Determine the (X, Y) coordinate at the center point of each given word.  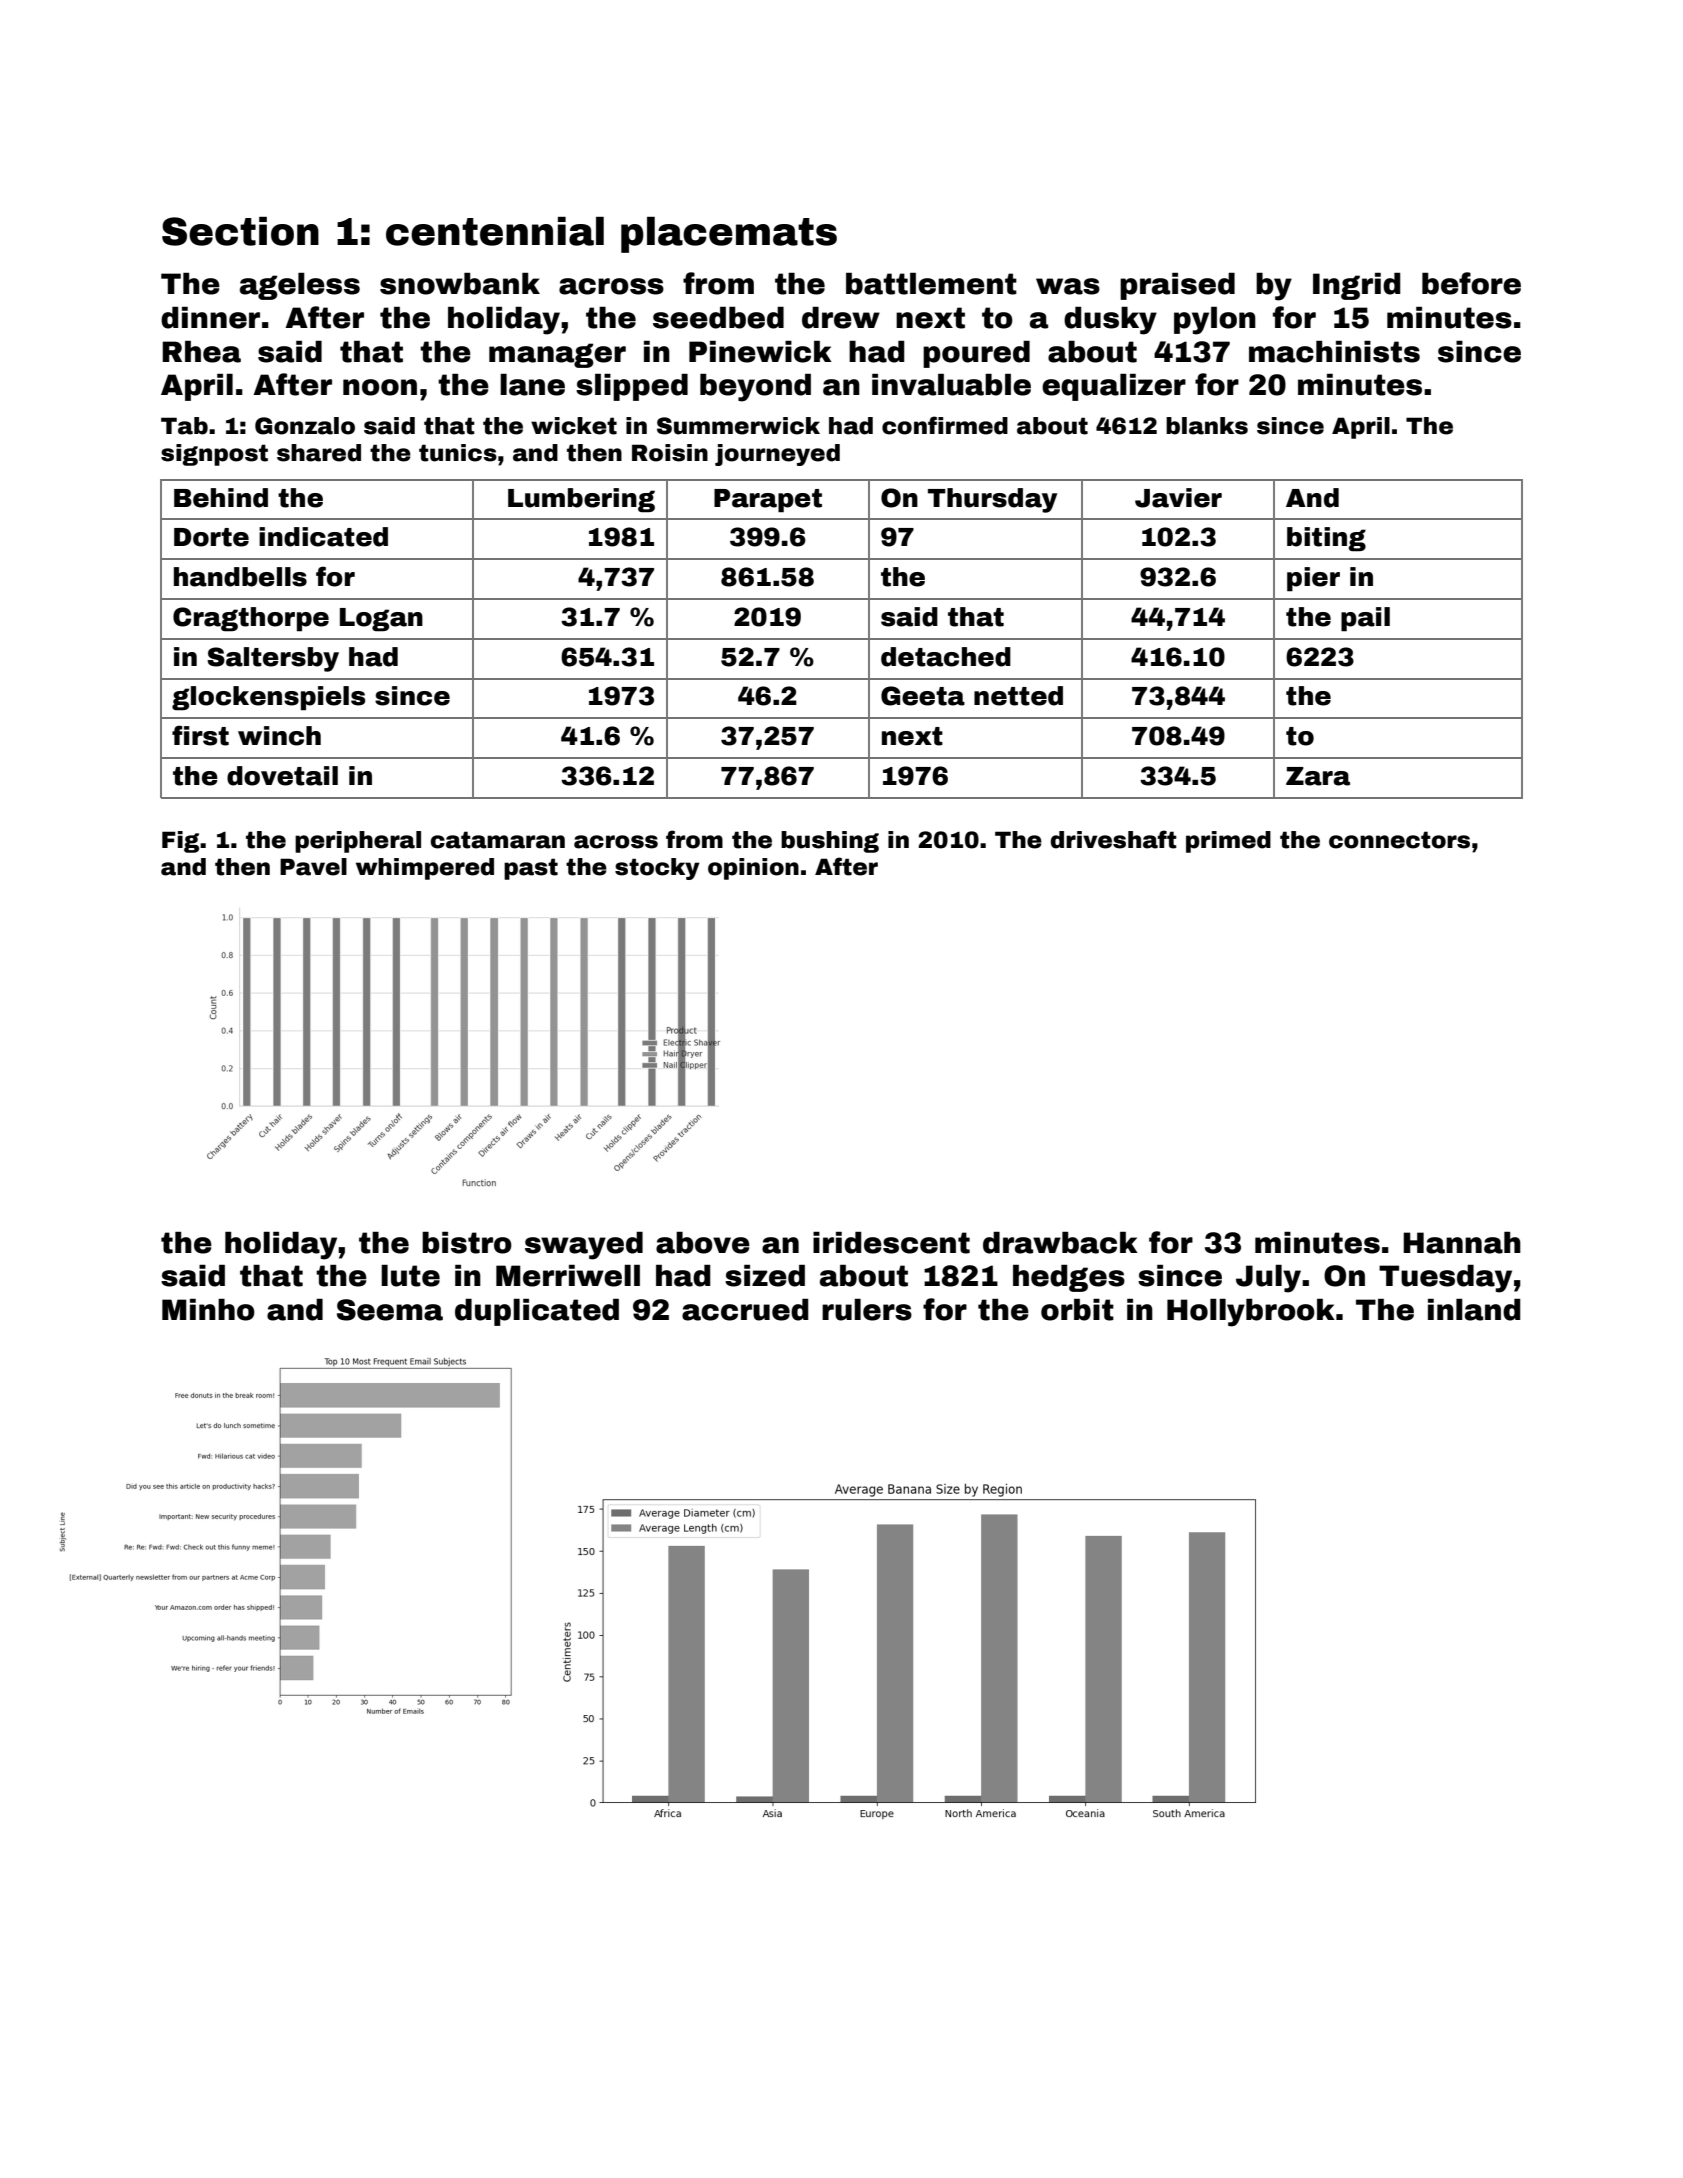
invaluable (951, 385)
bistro (467, 1243)
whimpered (425, 869)
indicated (323, 537)
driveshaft (1114, 839)
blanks (1207, 426)
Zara (1318, 776)
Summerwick (738, 426)
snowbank (460, 284)
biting (1326, 539)
